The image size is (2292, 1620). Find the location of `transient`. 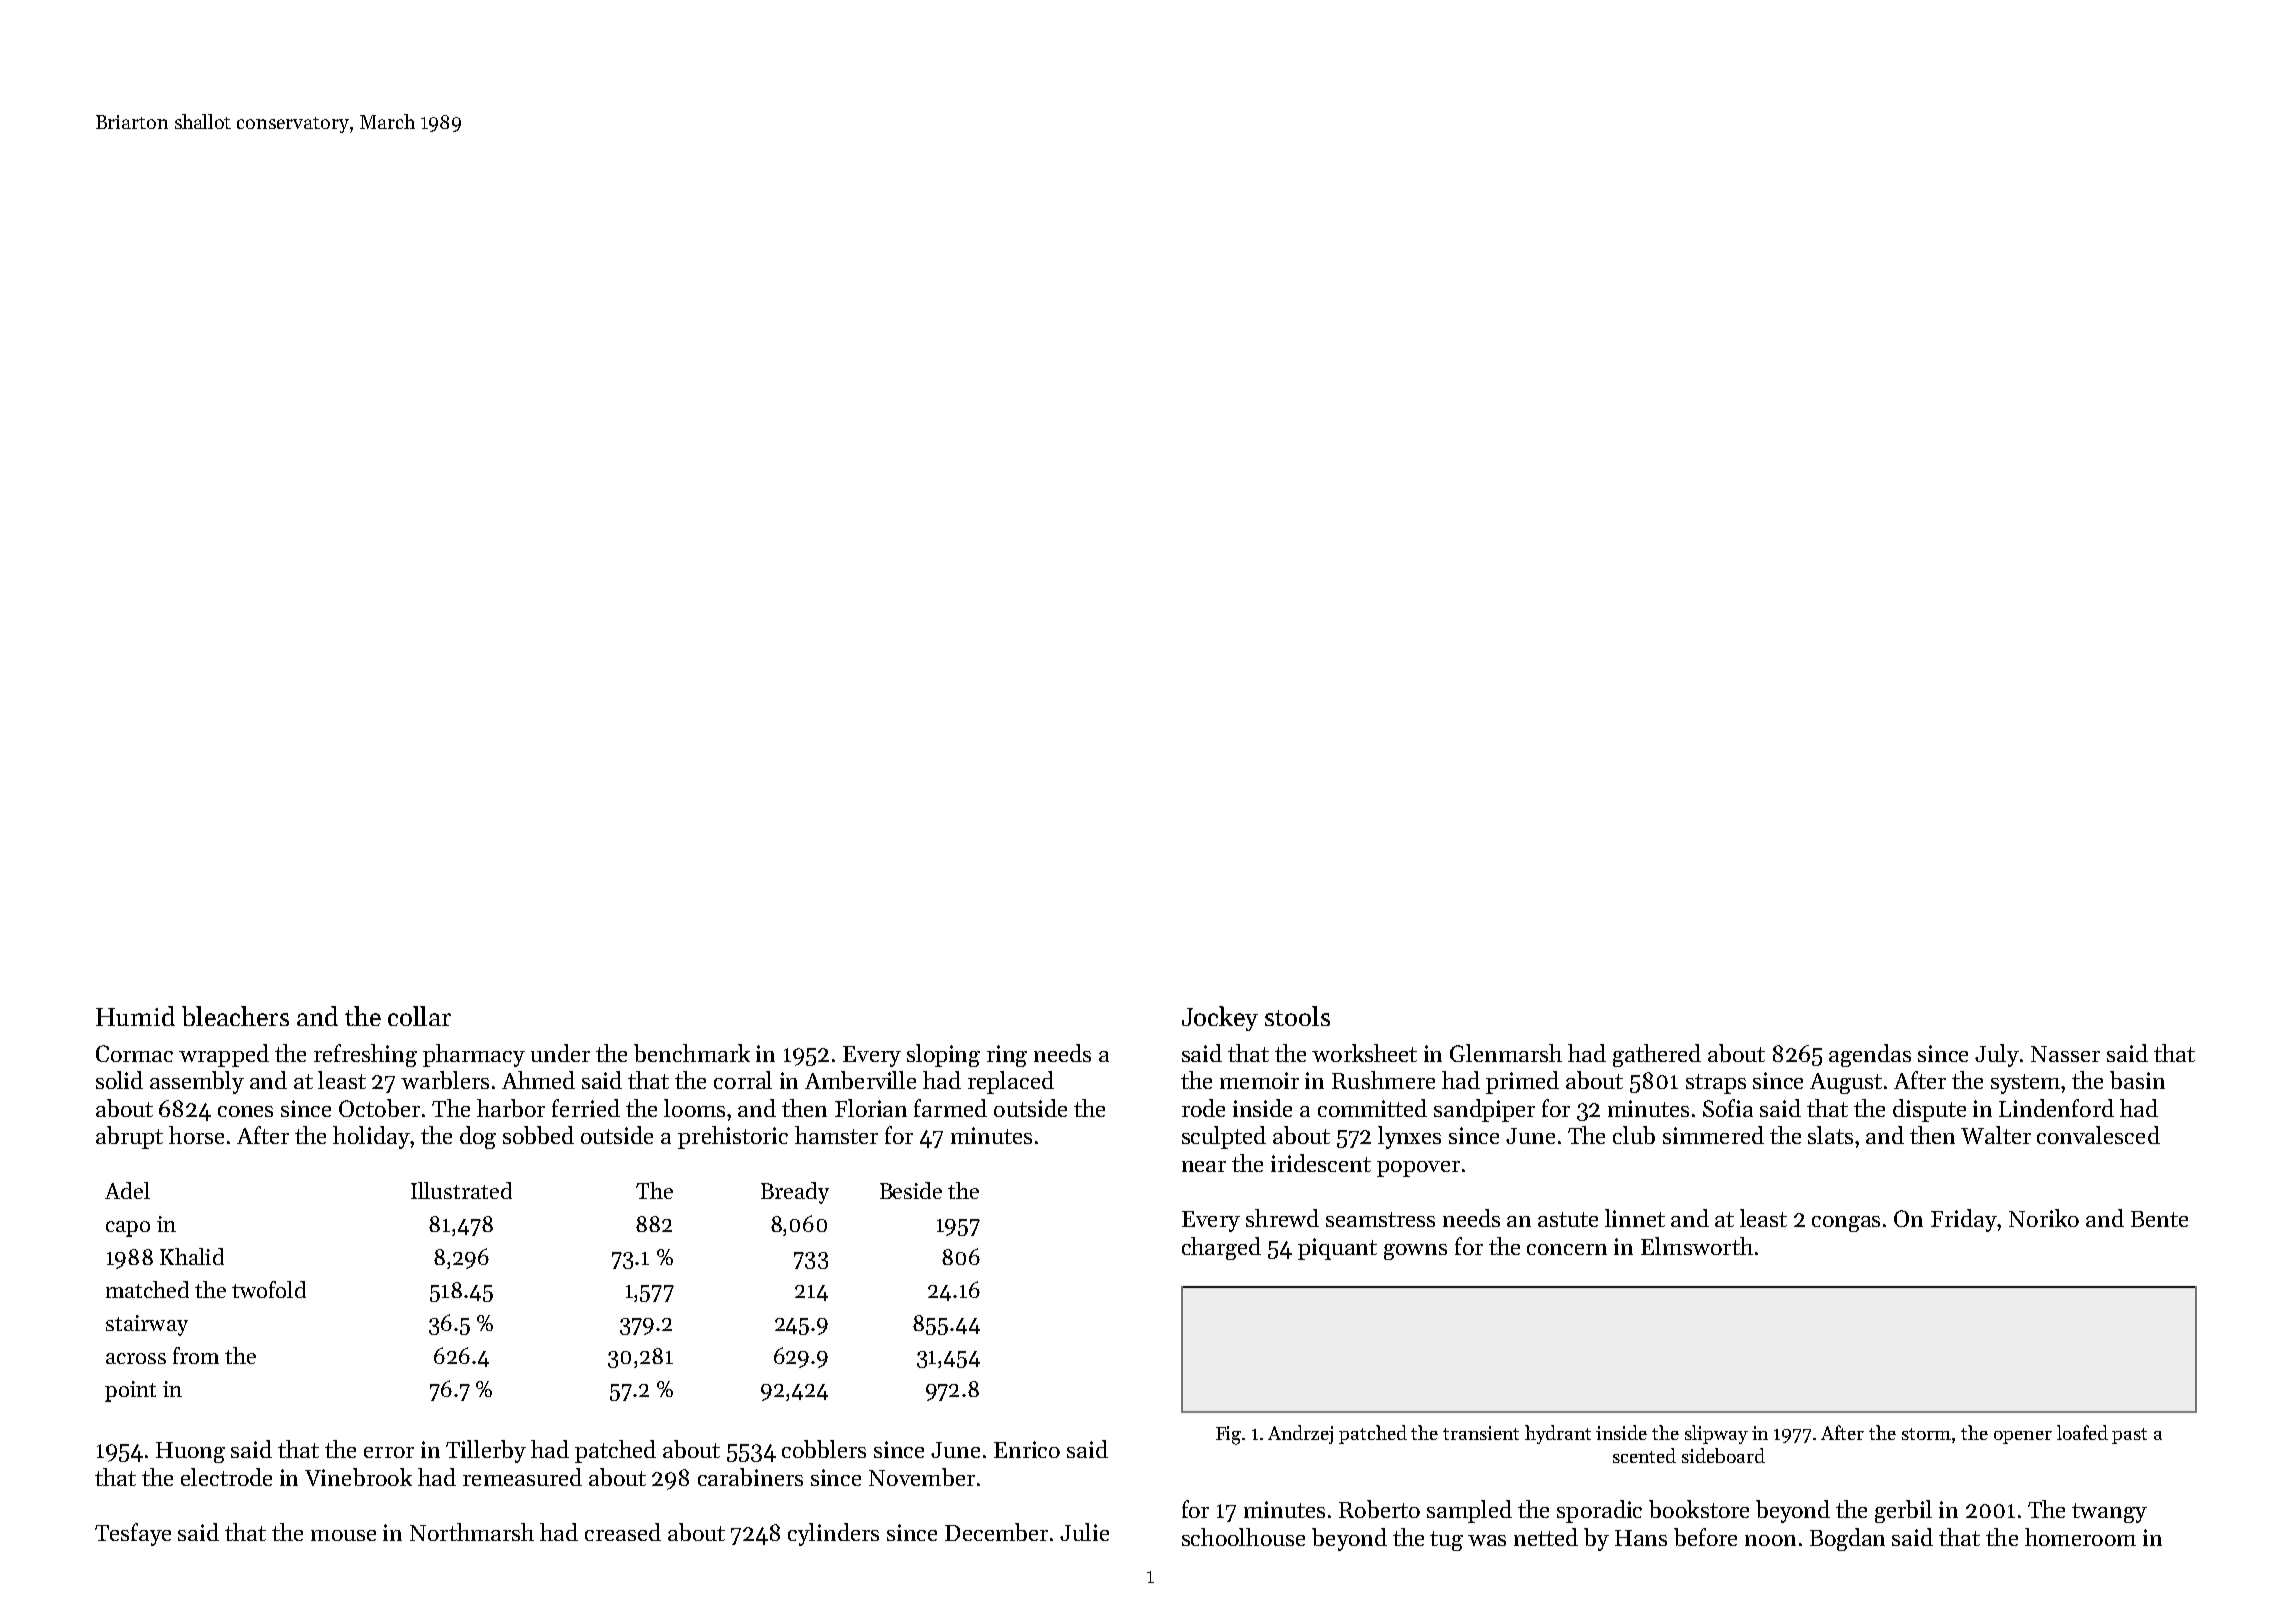

transient is located at coordinates (1481, 1433).
